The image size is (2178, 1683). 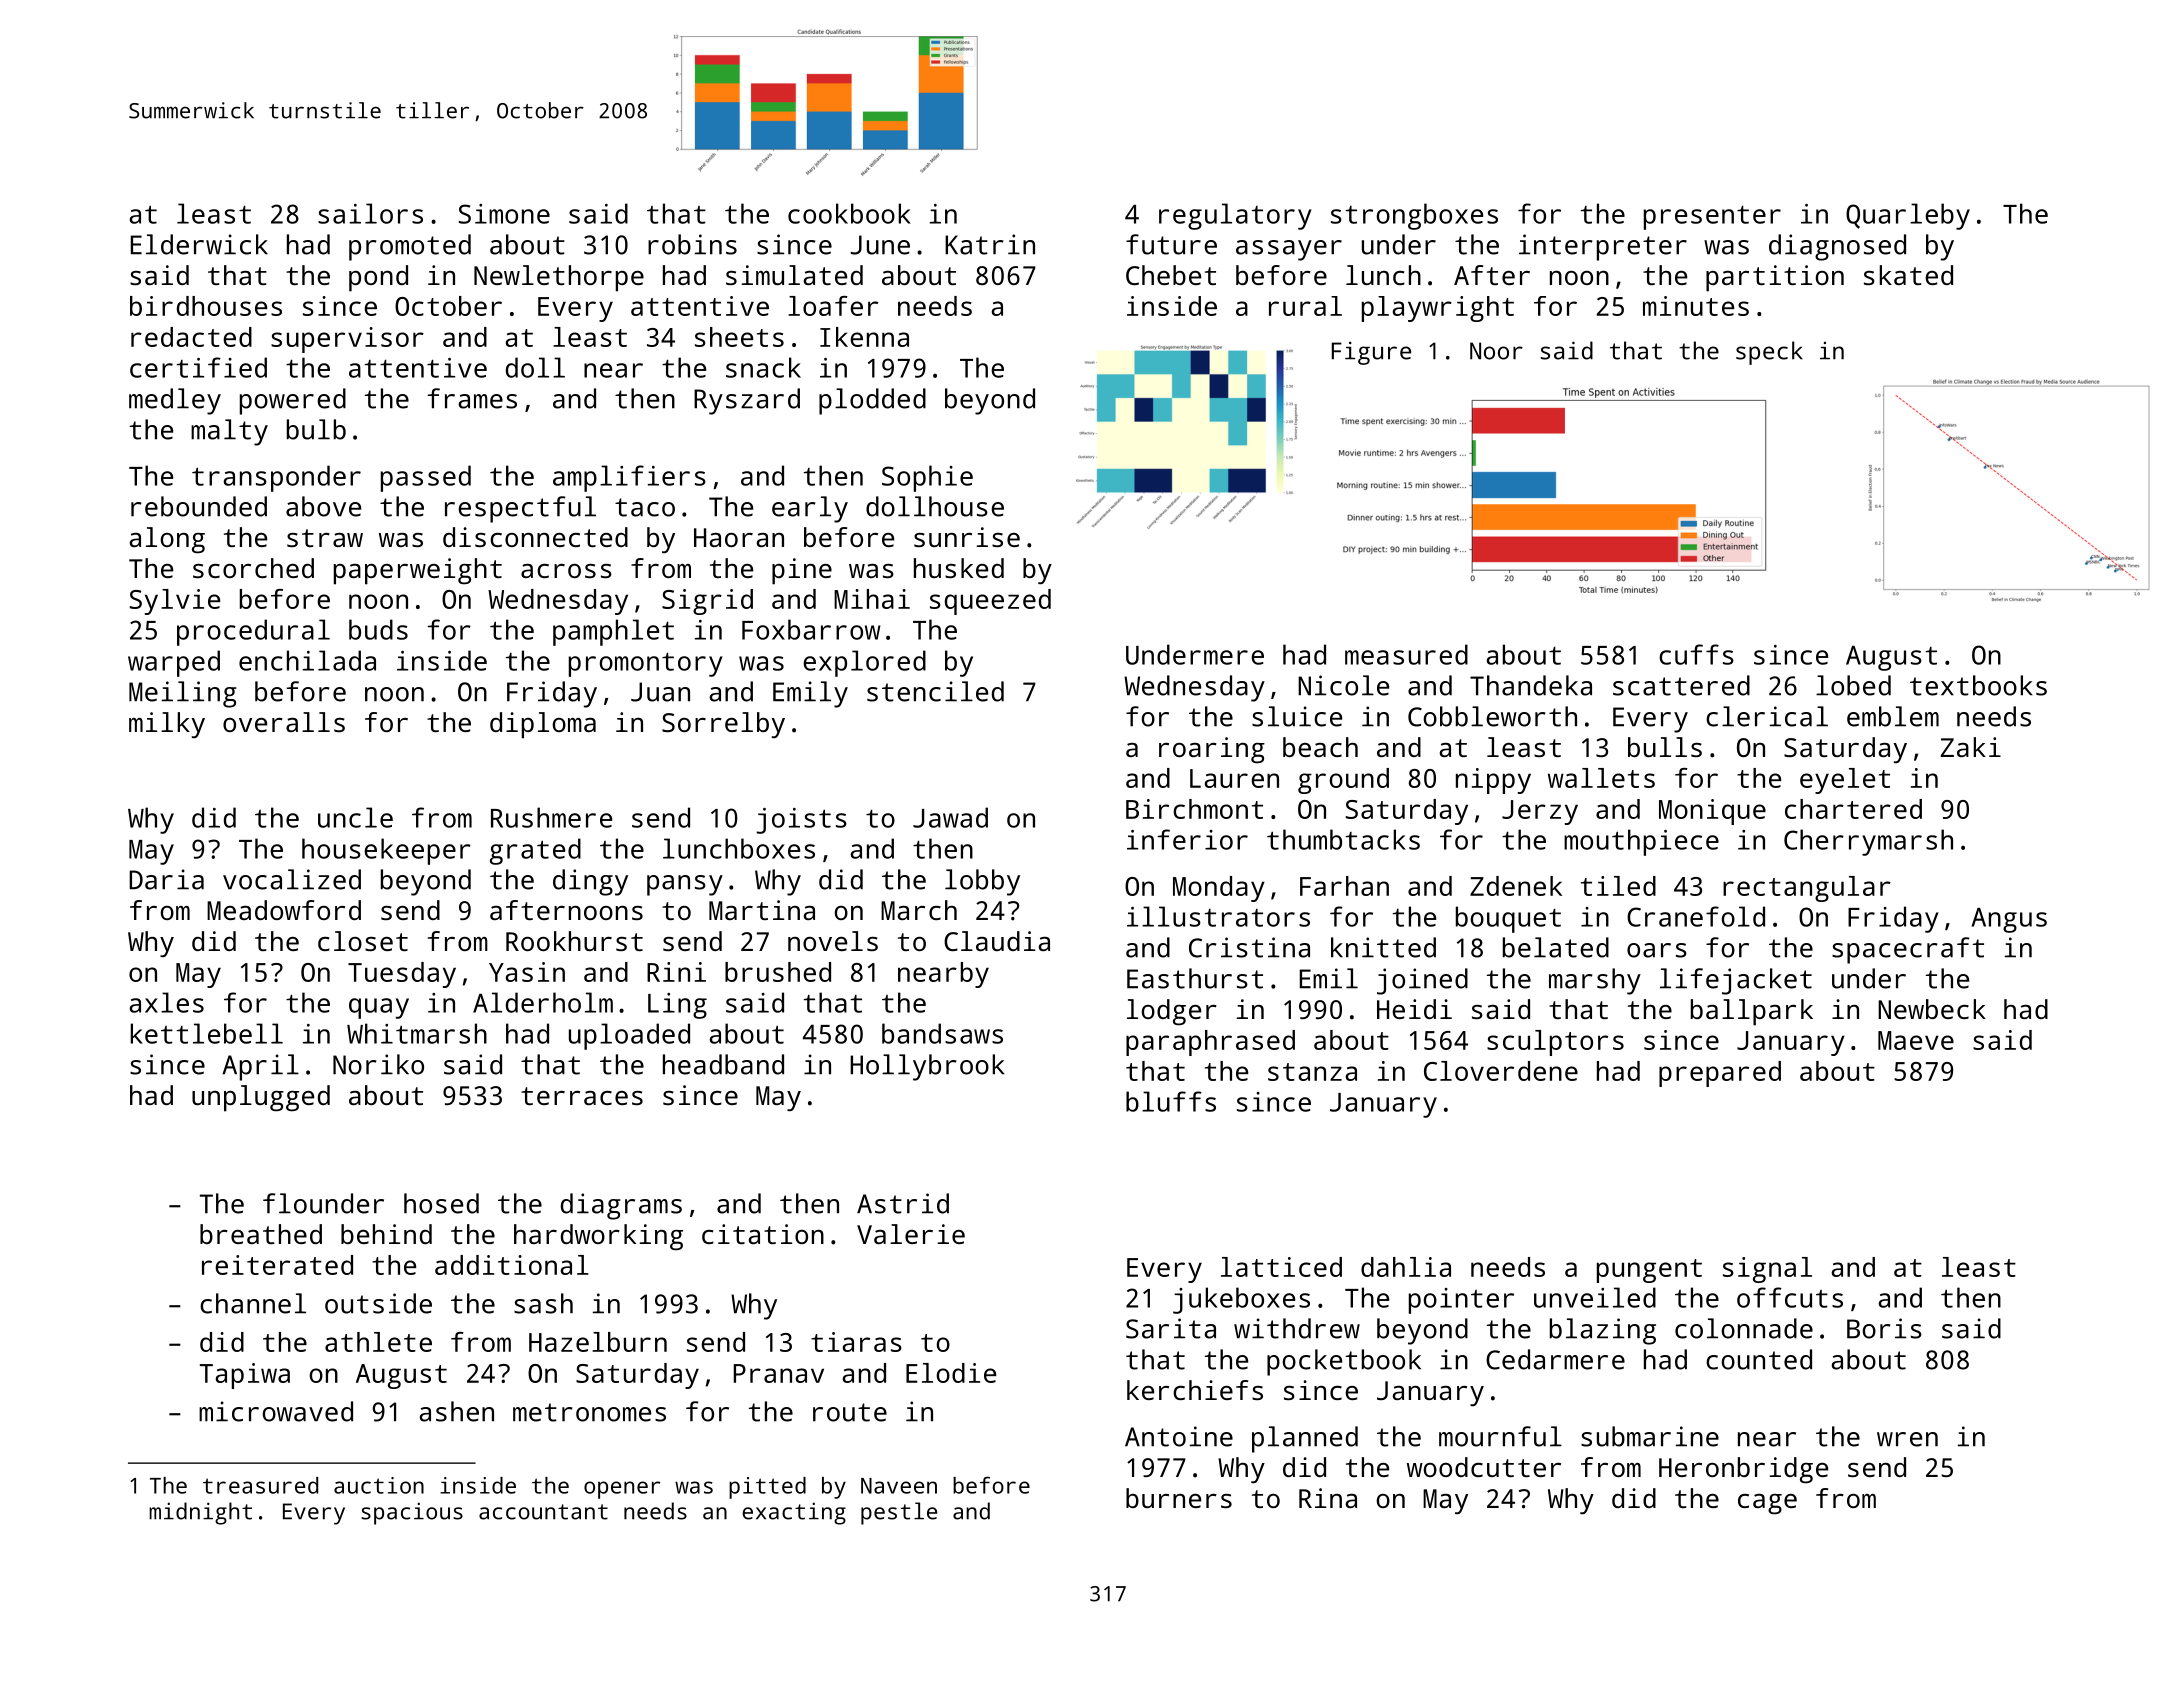 What do you see at coordinates (911, 1234) in the screenshot?
I see `Valerie` at bounding box center [911, 1234].
